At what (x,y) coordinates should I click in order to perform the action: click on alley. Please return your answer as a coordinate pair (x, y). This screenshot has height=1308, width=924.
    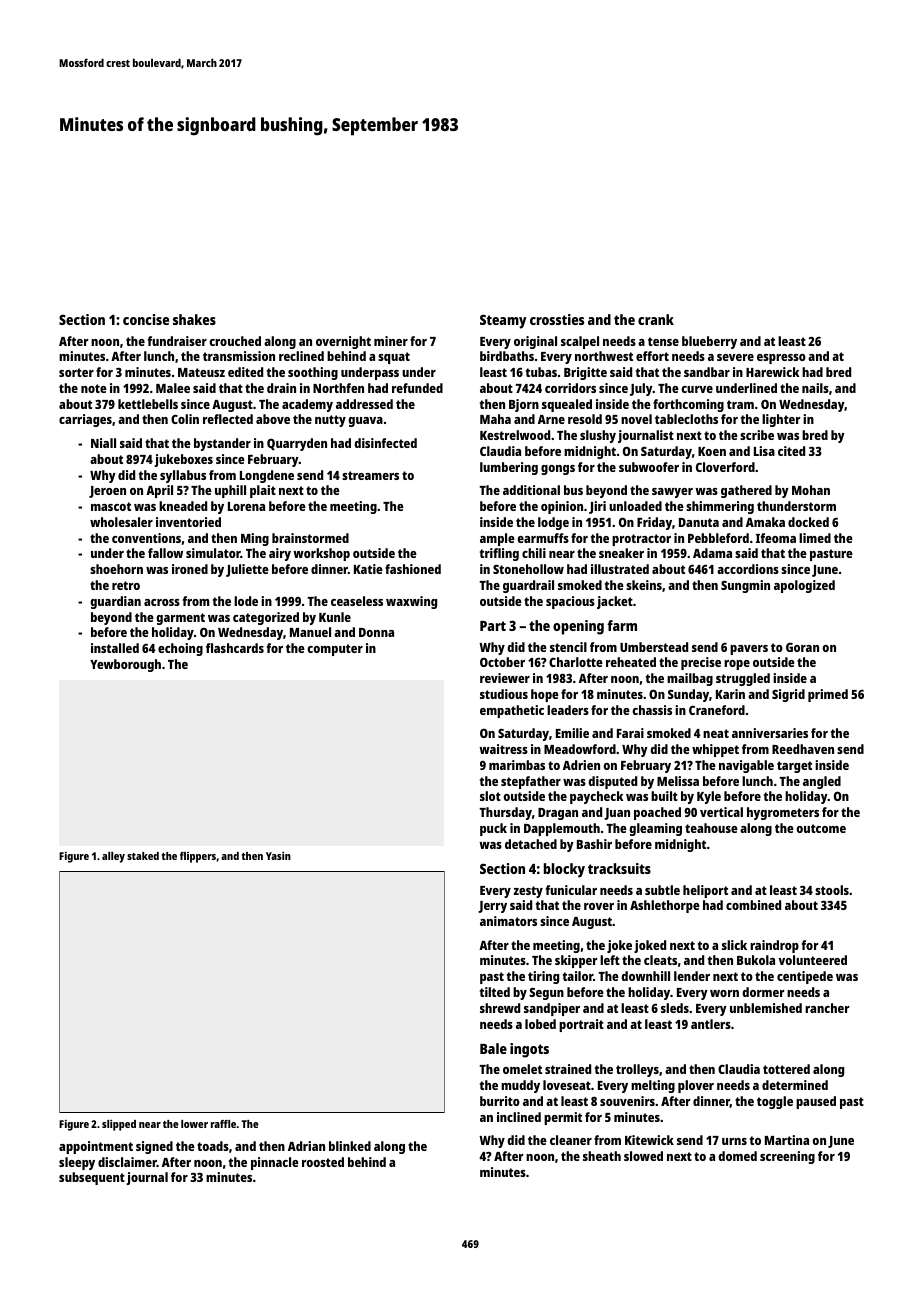
    Looking at the image, I should click on (113, 857).
